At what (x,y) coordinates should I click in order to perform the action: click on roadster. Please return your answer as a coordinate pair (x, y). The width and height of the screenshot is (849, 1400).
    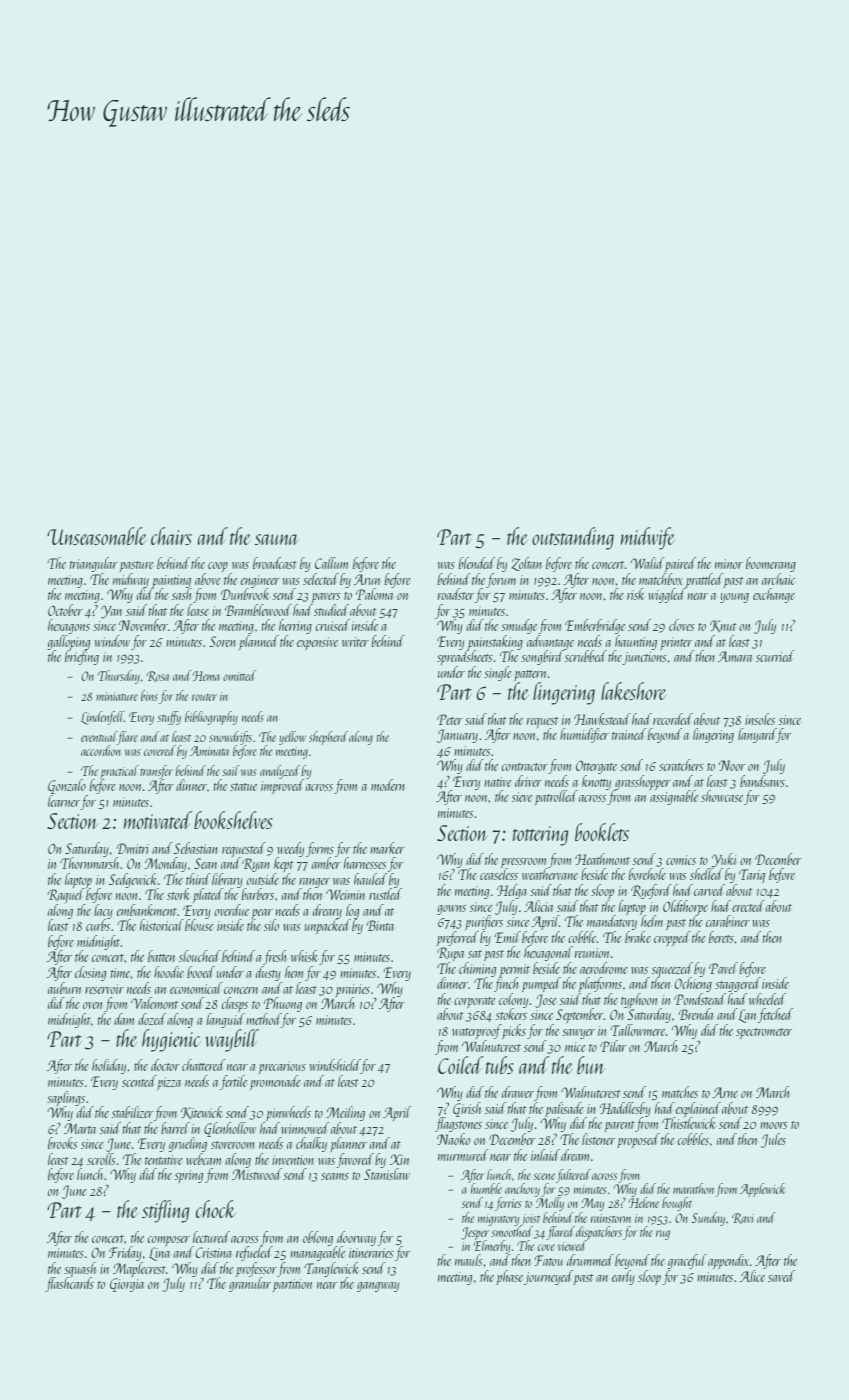
    Looking at the image, I should click on (456, 594).
